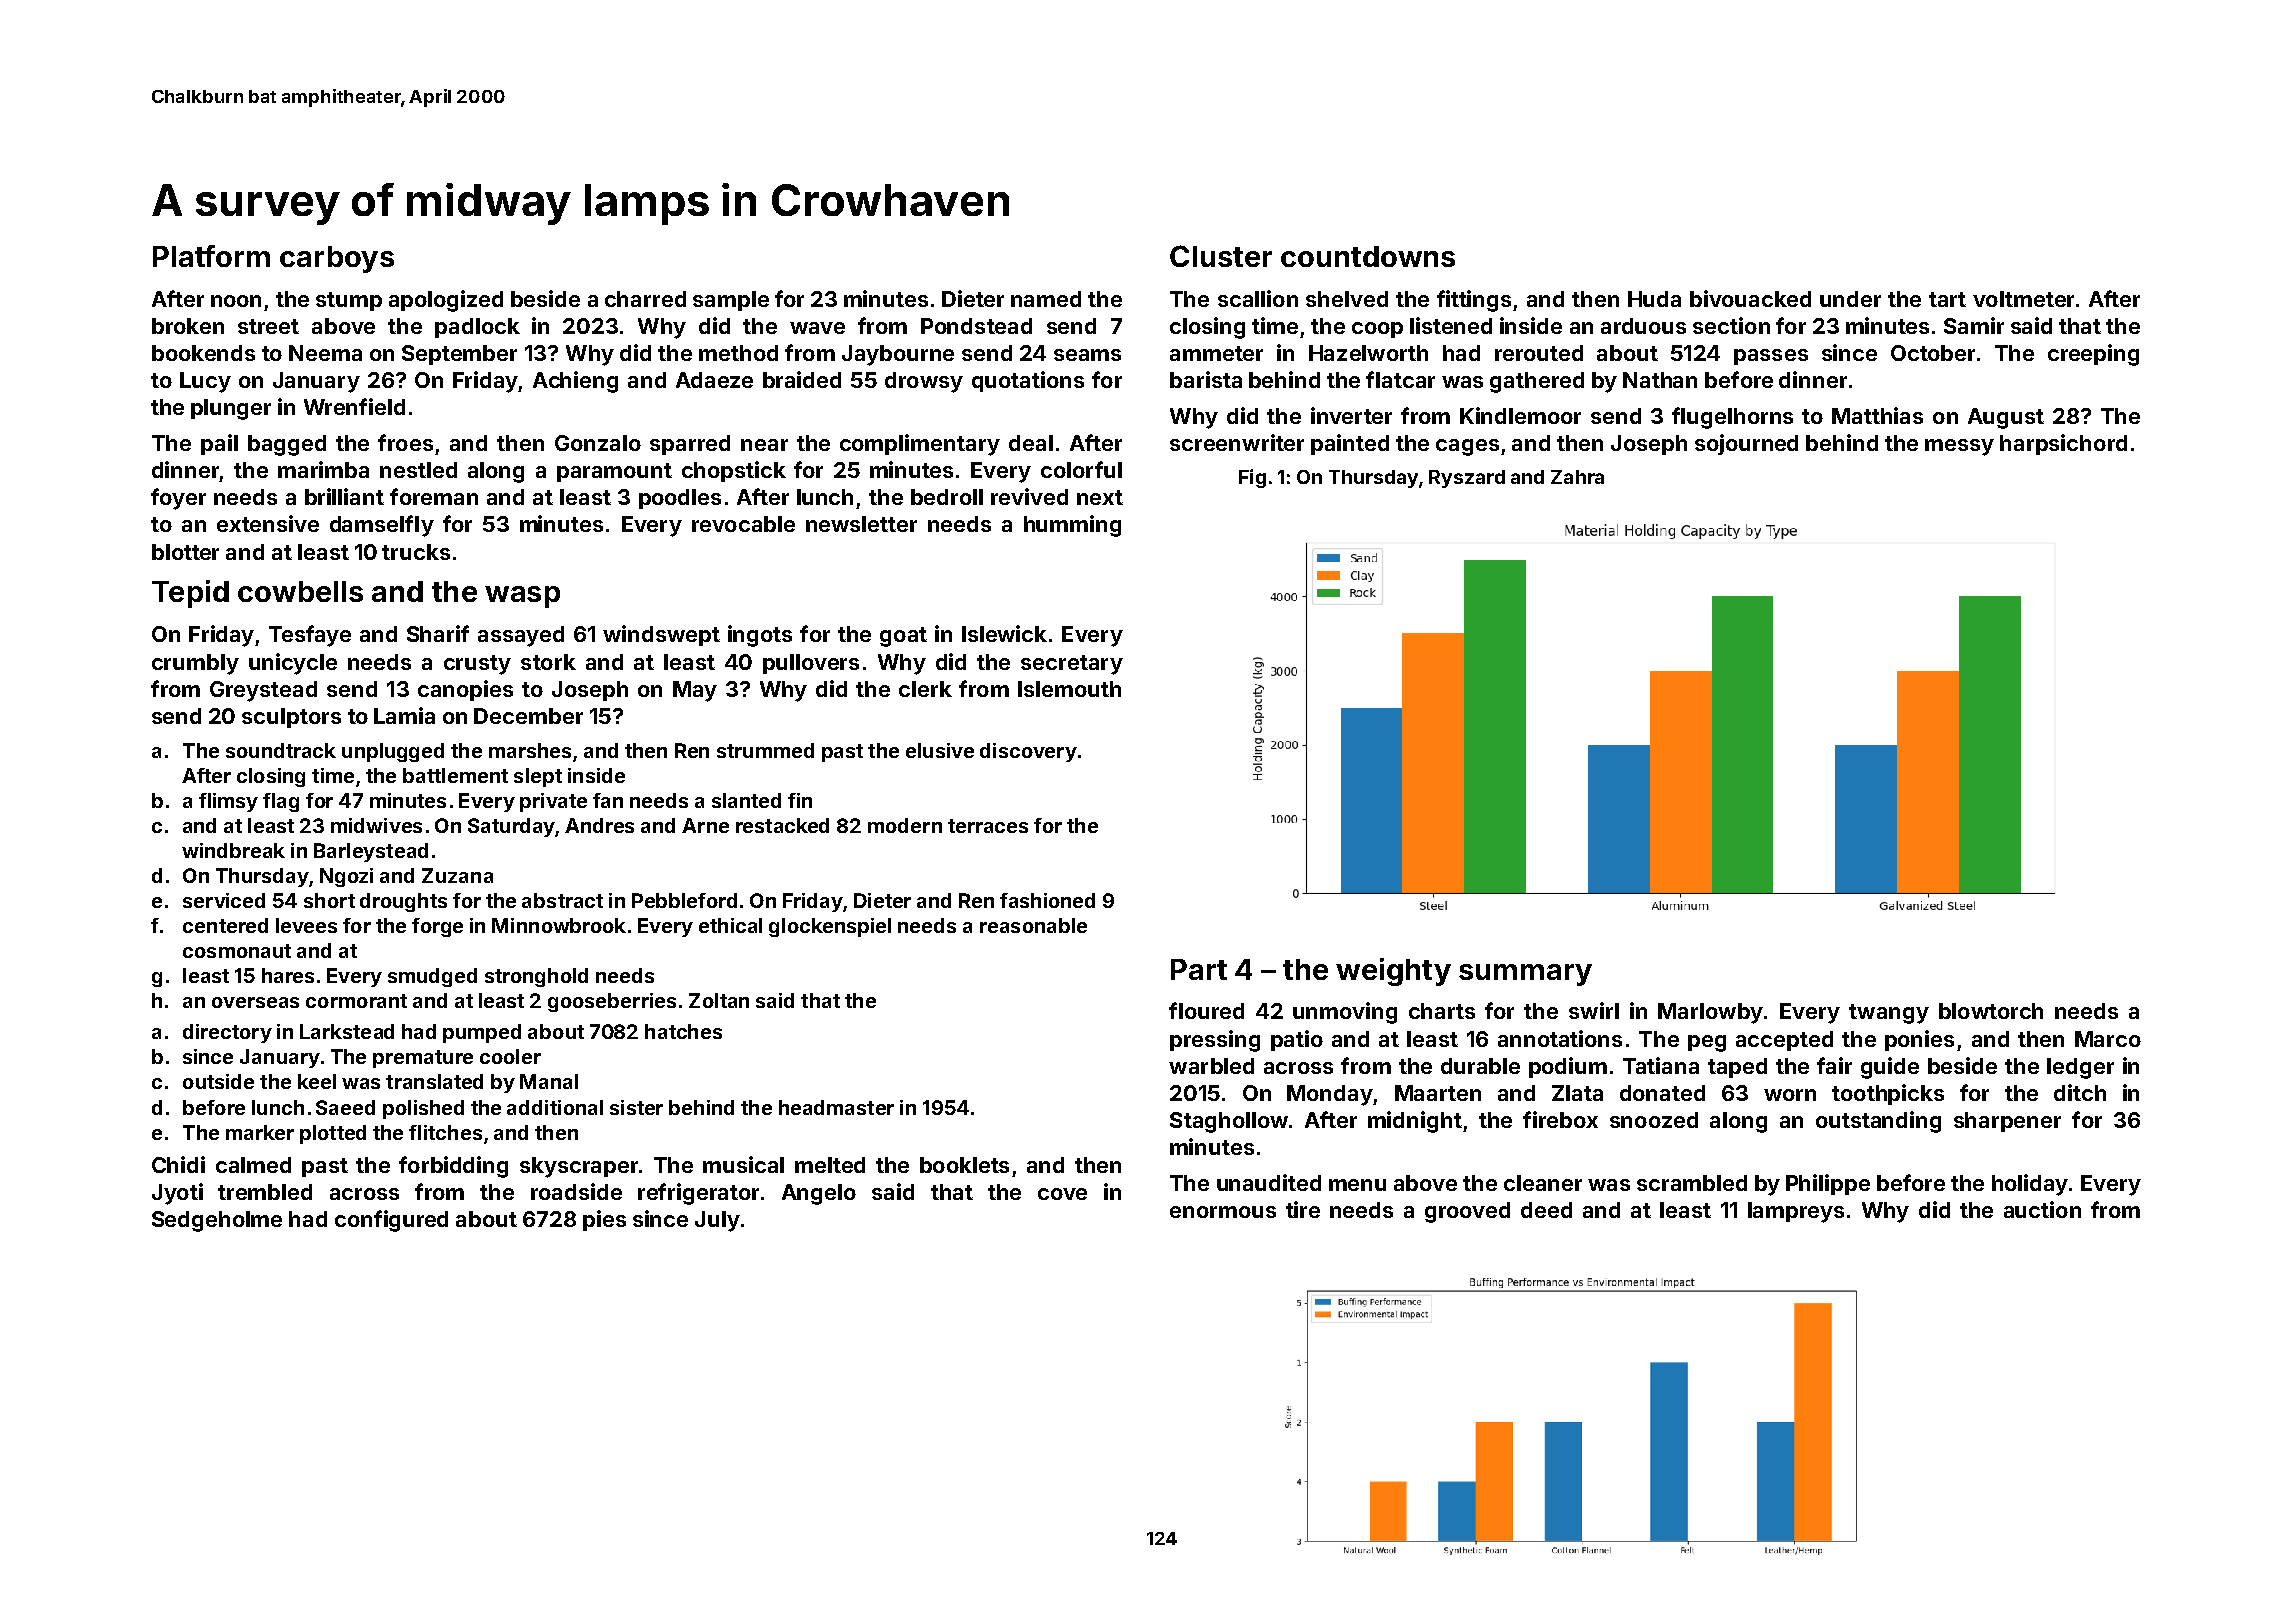 The image size is (2292, 1620). I want to click on Marlowby, so click(1710, 1013).
